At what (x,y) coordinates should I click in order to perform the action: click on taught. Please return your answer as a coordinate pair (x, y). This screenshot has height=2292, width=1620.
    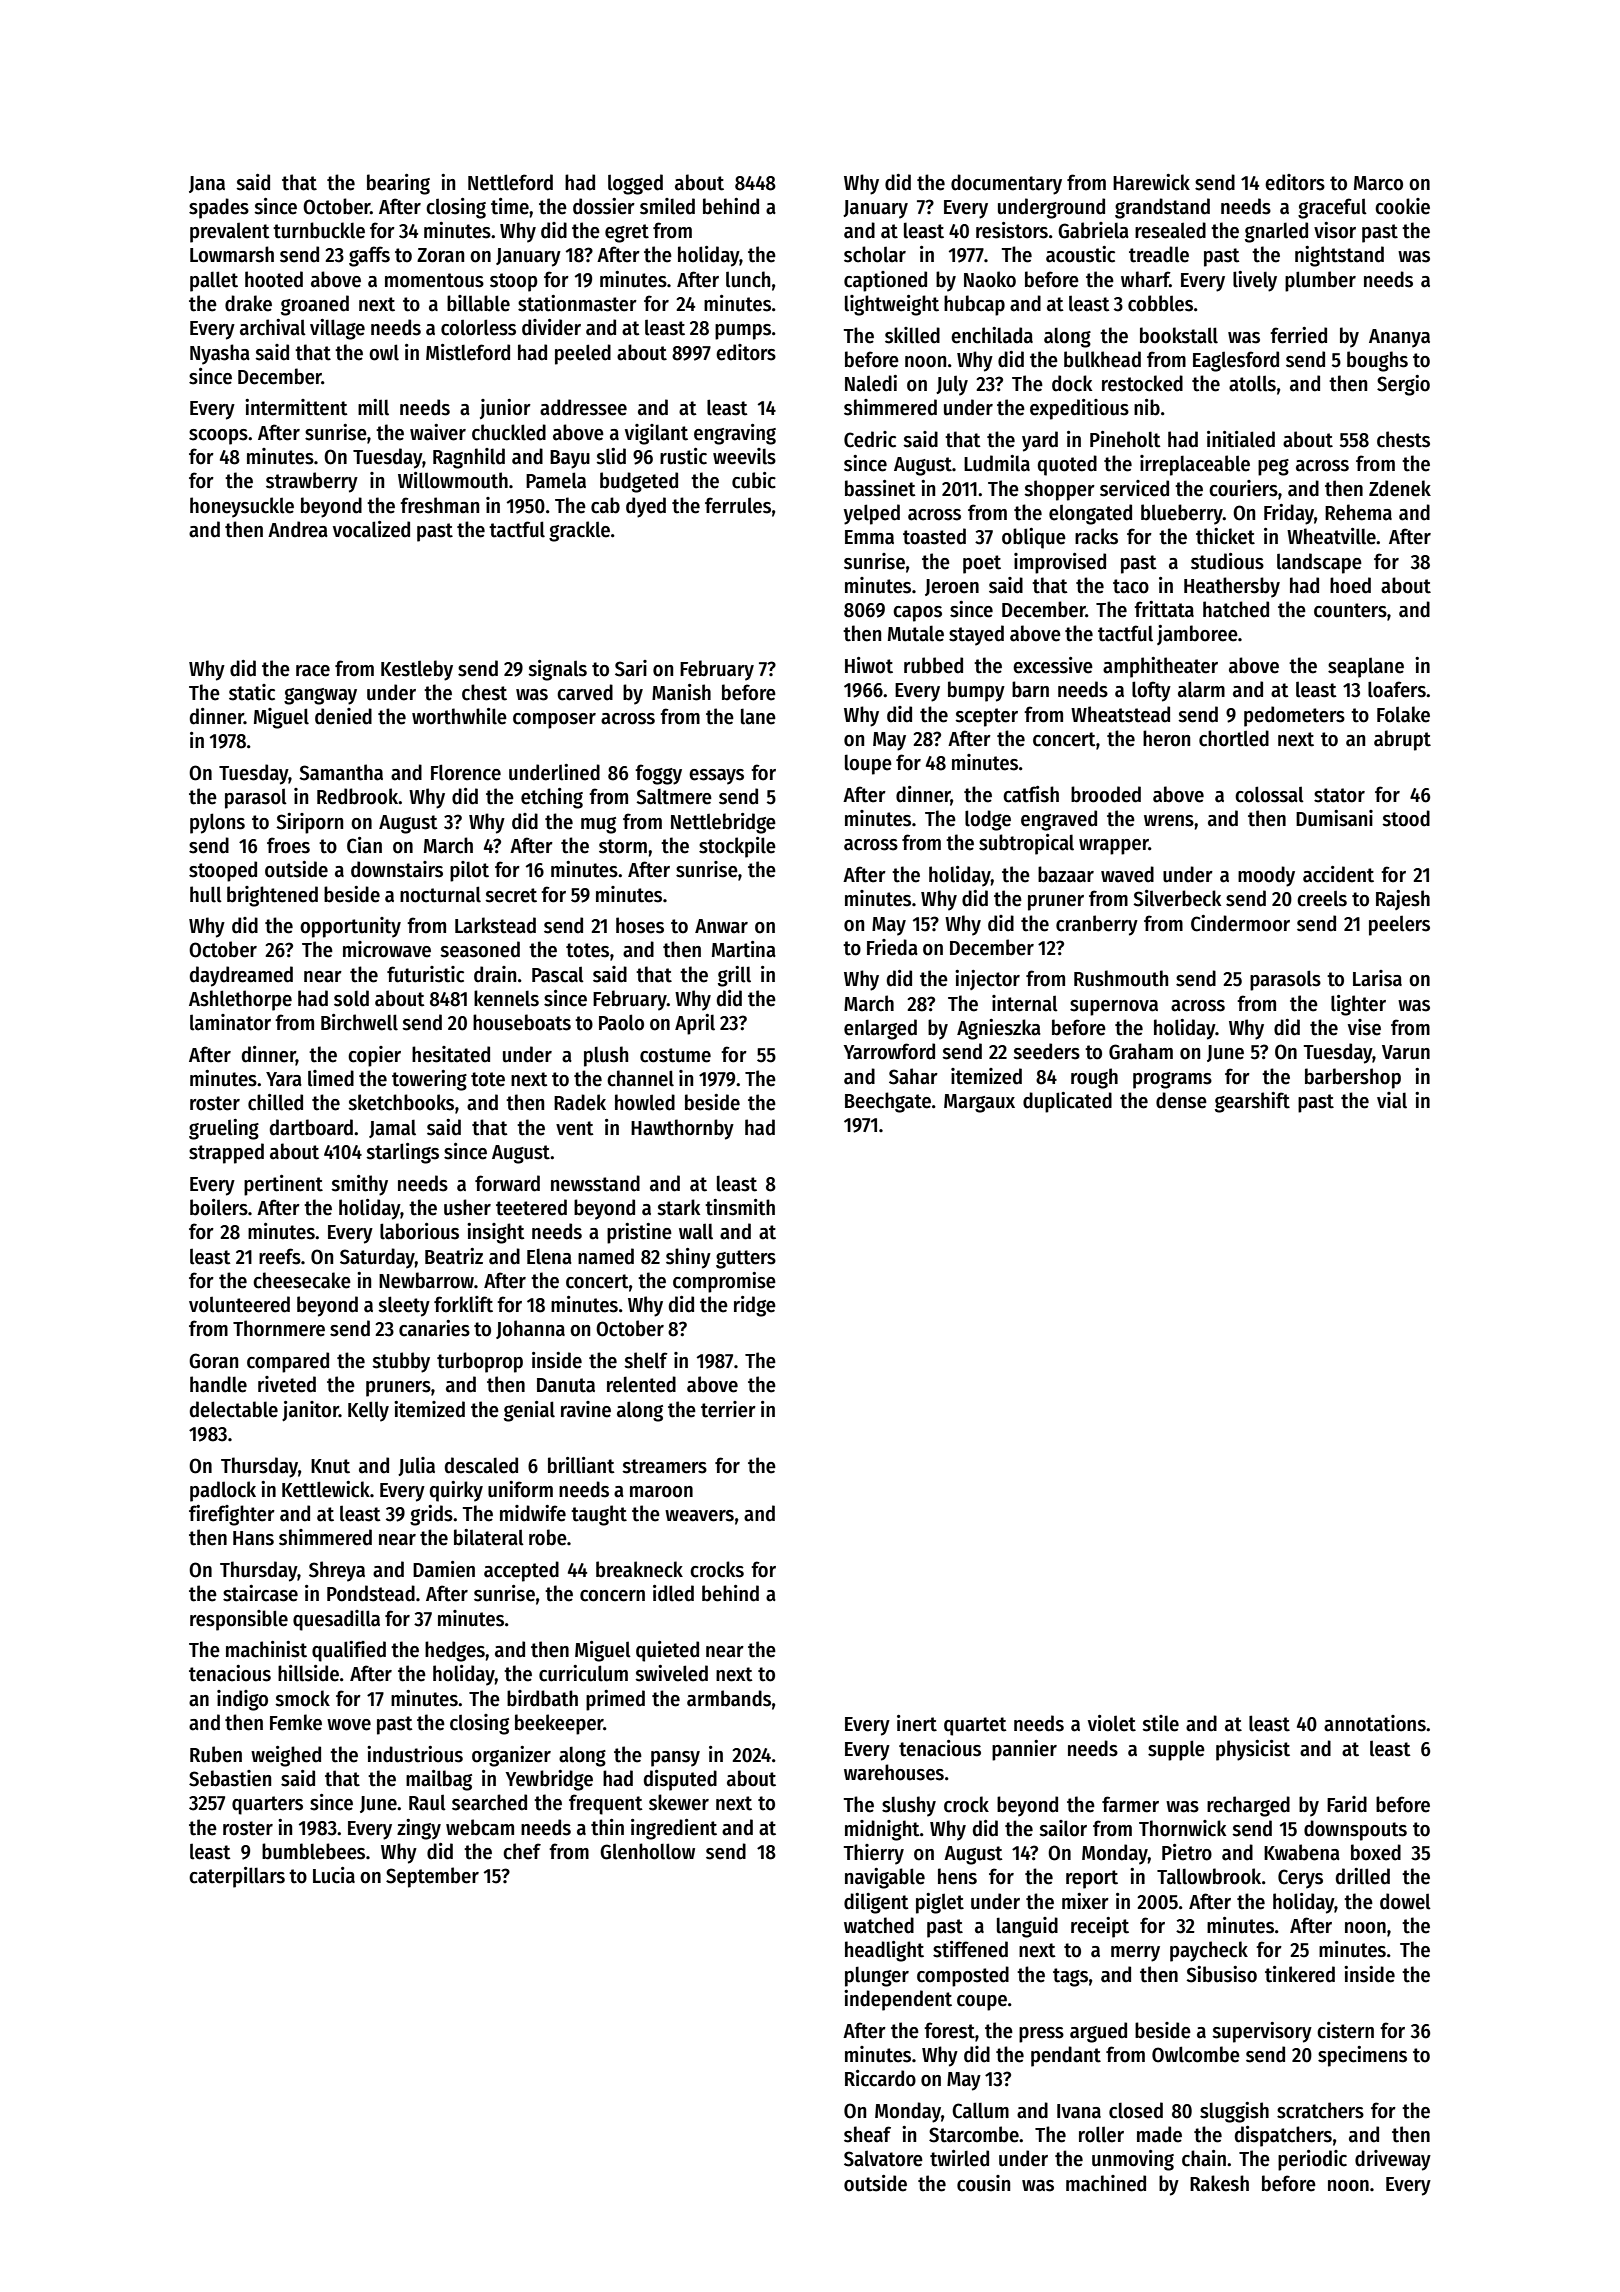
    Looking at the image, I should click on (599, 1515).
